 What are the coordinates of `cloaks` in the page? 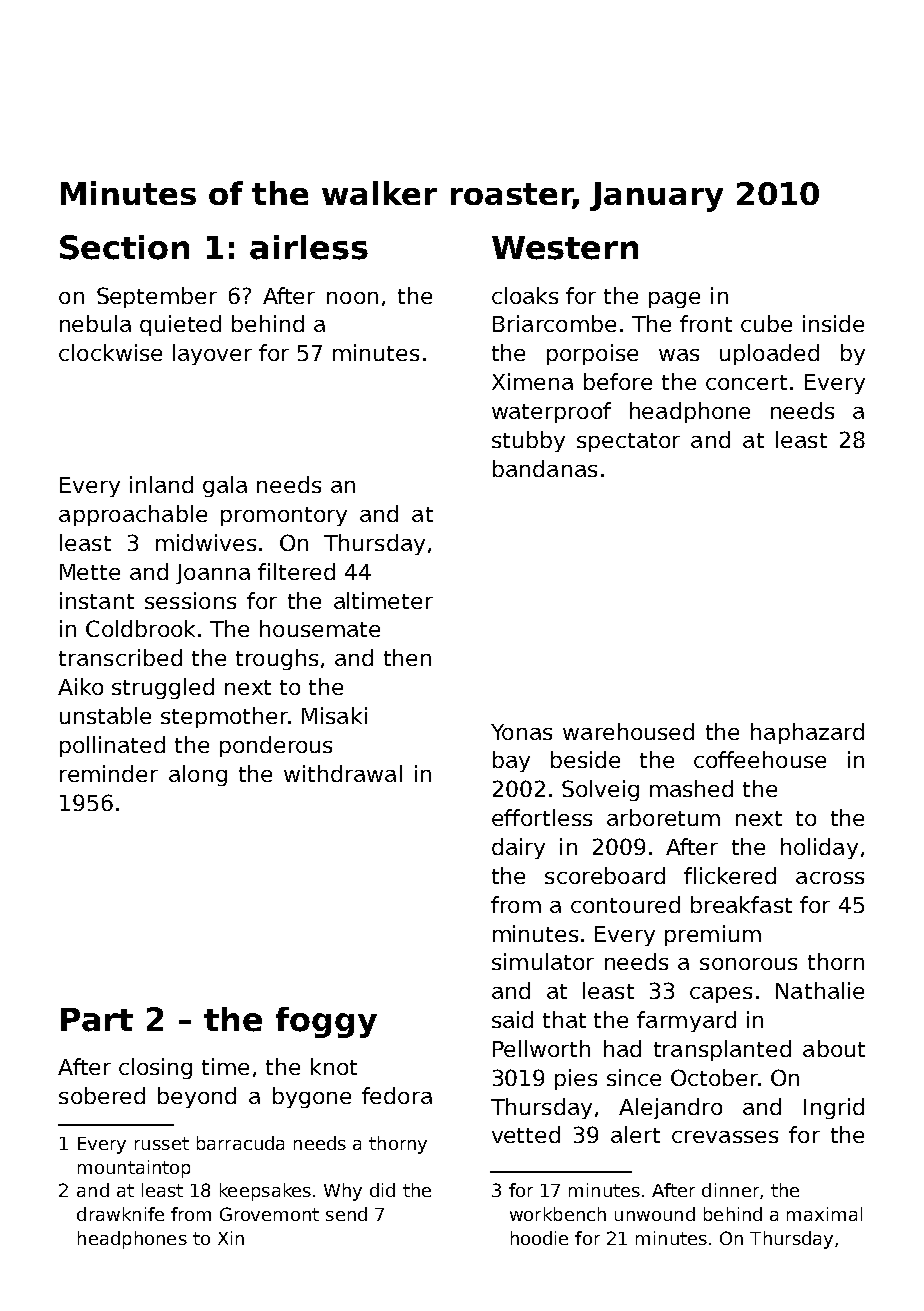 It's located at (525, 295).
